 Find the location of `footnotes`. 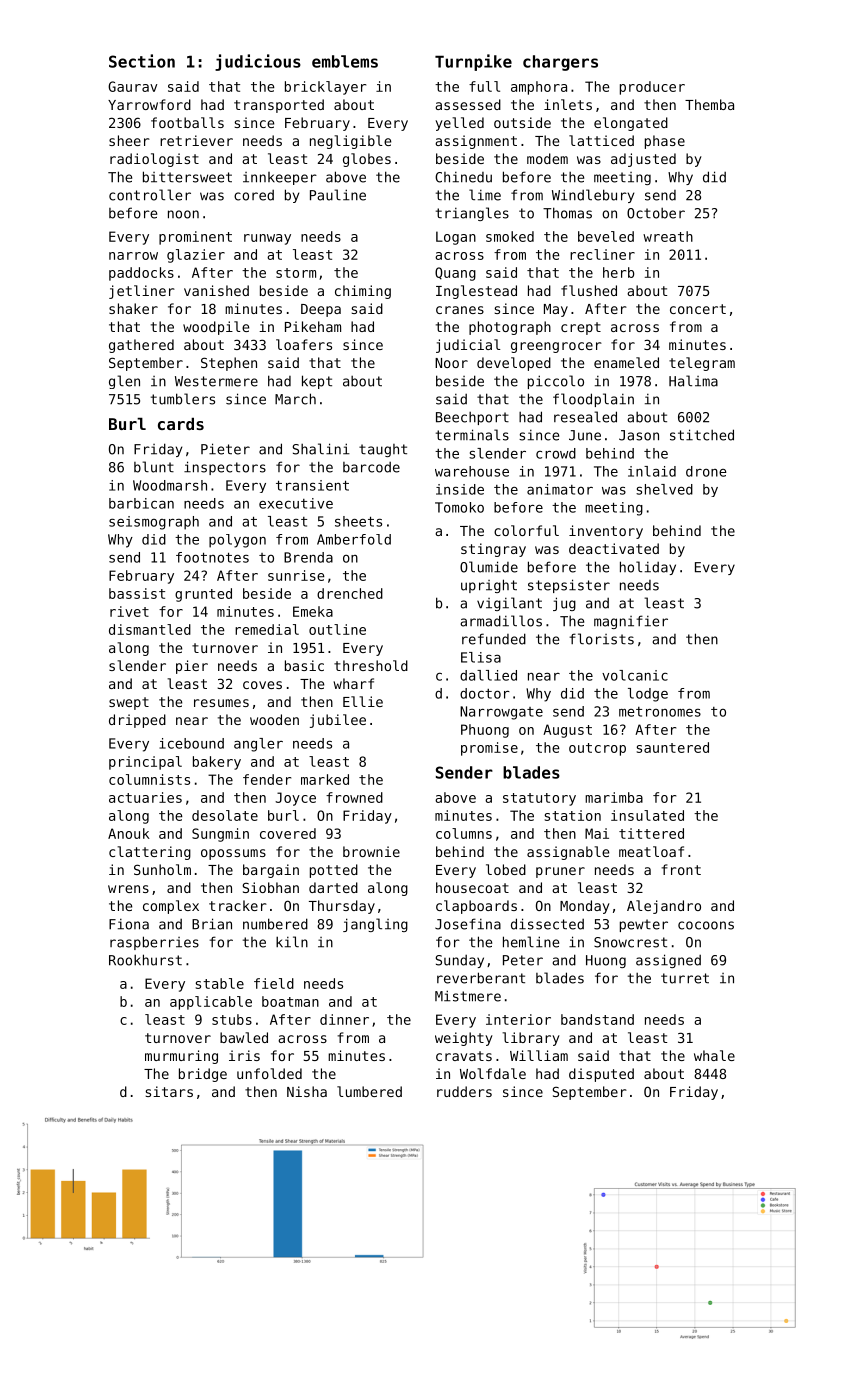

footnotes is located at coordinates (212, 557).
